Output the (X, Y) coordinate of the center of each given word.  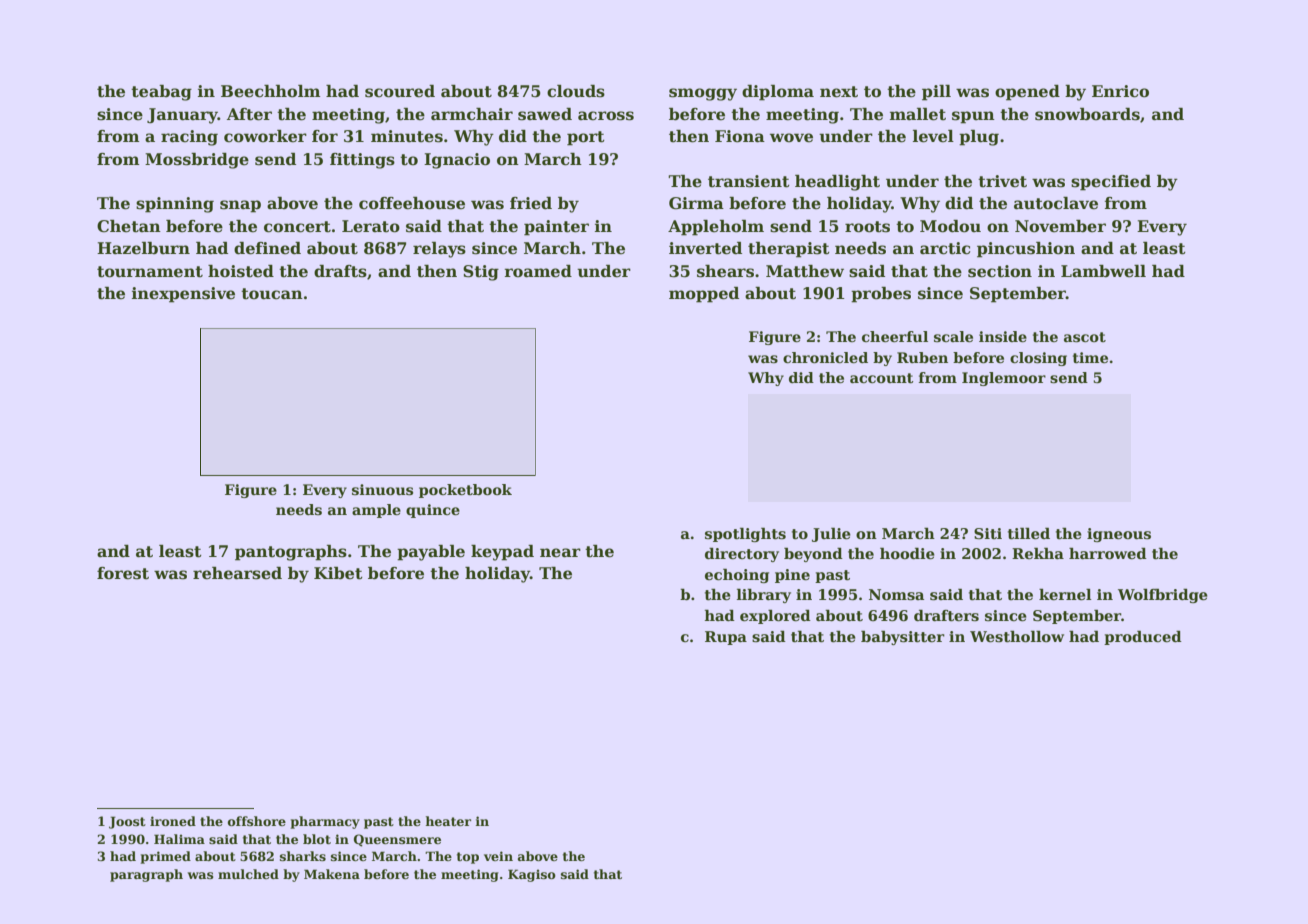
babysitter (903, 638)
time (1090, 357)
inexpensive (183, 295)
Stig (481, 273)
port (586, 138)
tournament (150, 272)
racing (189, 138)
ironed (173, 821)
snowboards (1087, 114)
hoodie (907, 553)
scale (953, 336)
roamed (538, 271)
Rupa (726, 638)
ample (376, 511)
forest (123, 573)
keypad (502, 553)
